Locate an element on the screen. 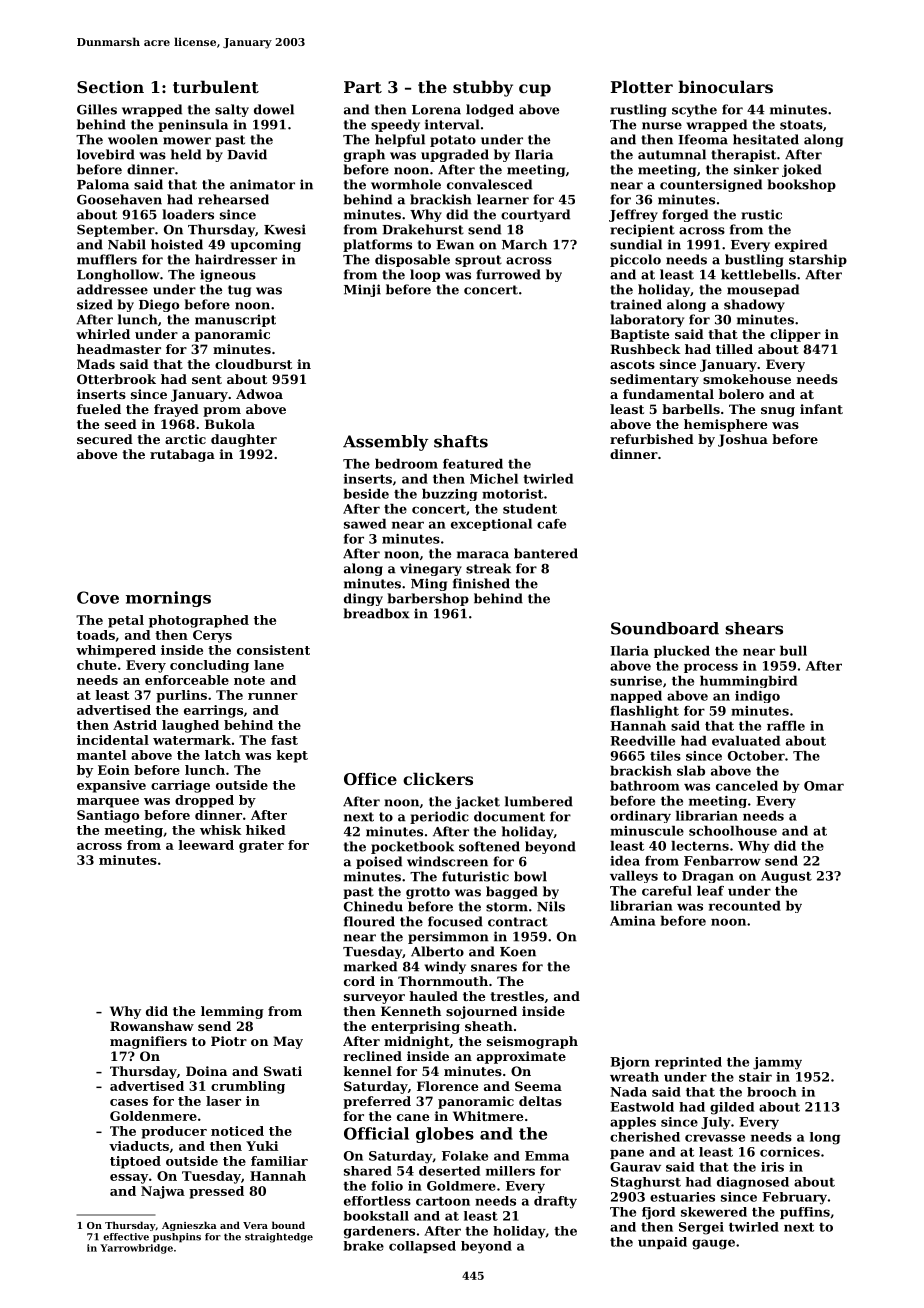 The height and width of the screenshot is (1308, 924). lumbered is located at coordinates (539, 801).
